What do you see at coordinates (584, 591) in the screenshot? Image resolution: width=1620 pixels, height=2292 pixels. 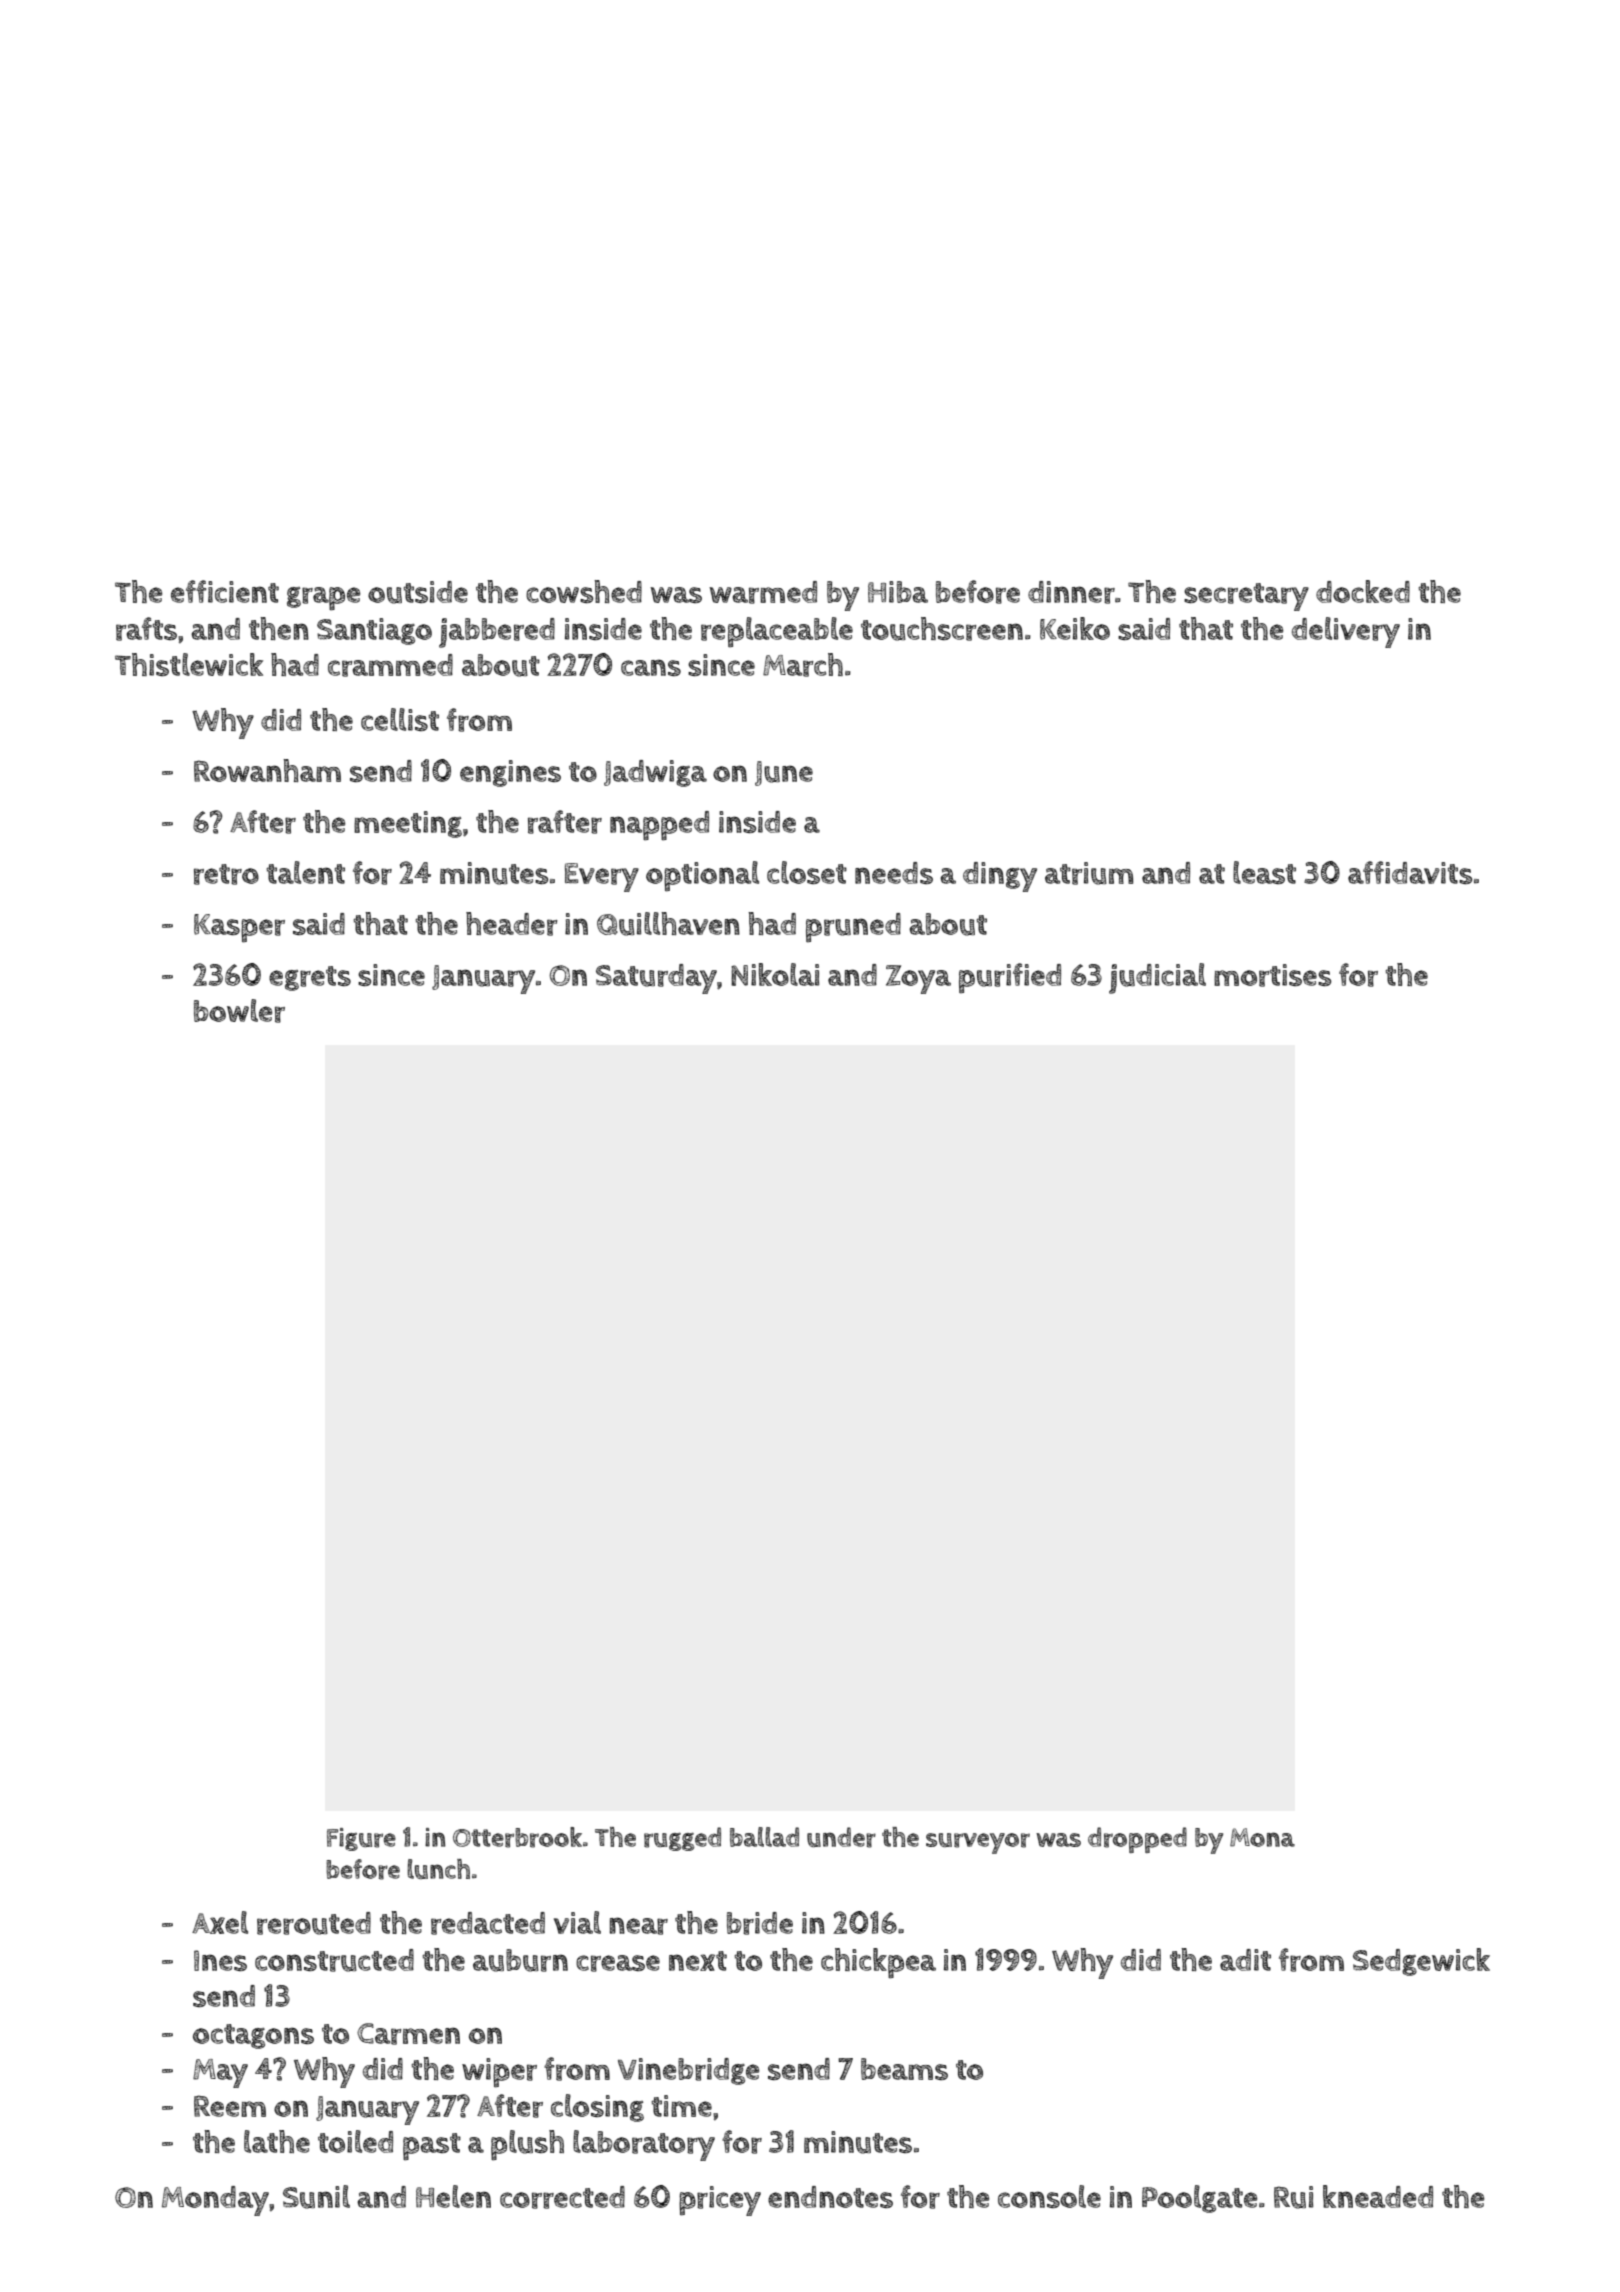 I see `cowshed` at bounding box center [584, 591].
